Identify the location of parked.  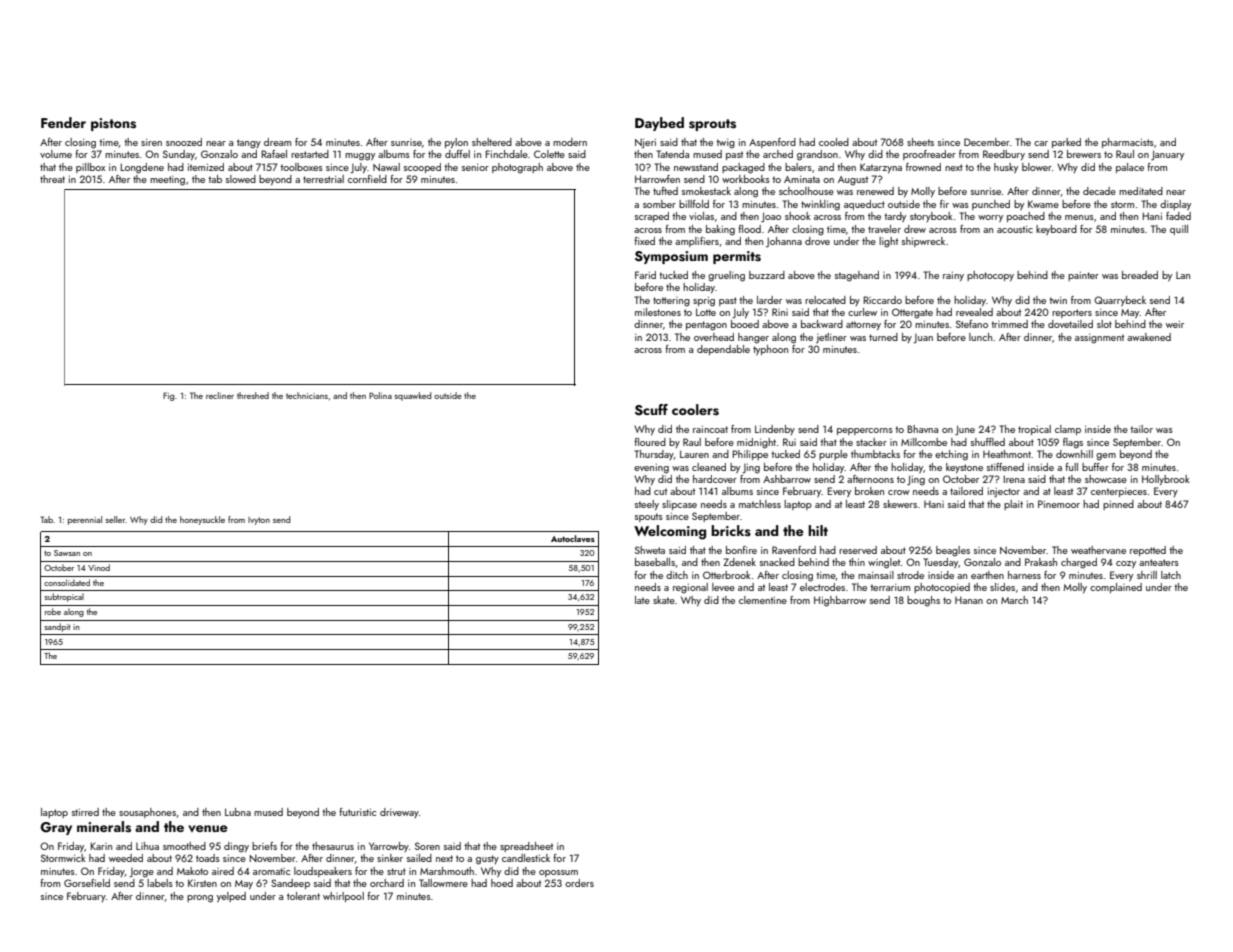
(1066, 143).
